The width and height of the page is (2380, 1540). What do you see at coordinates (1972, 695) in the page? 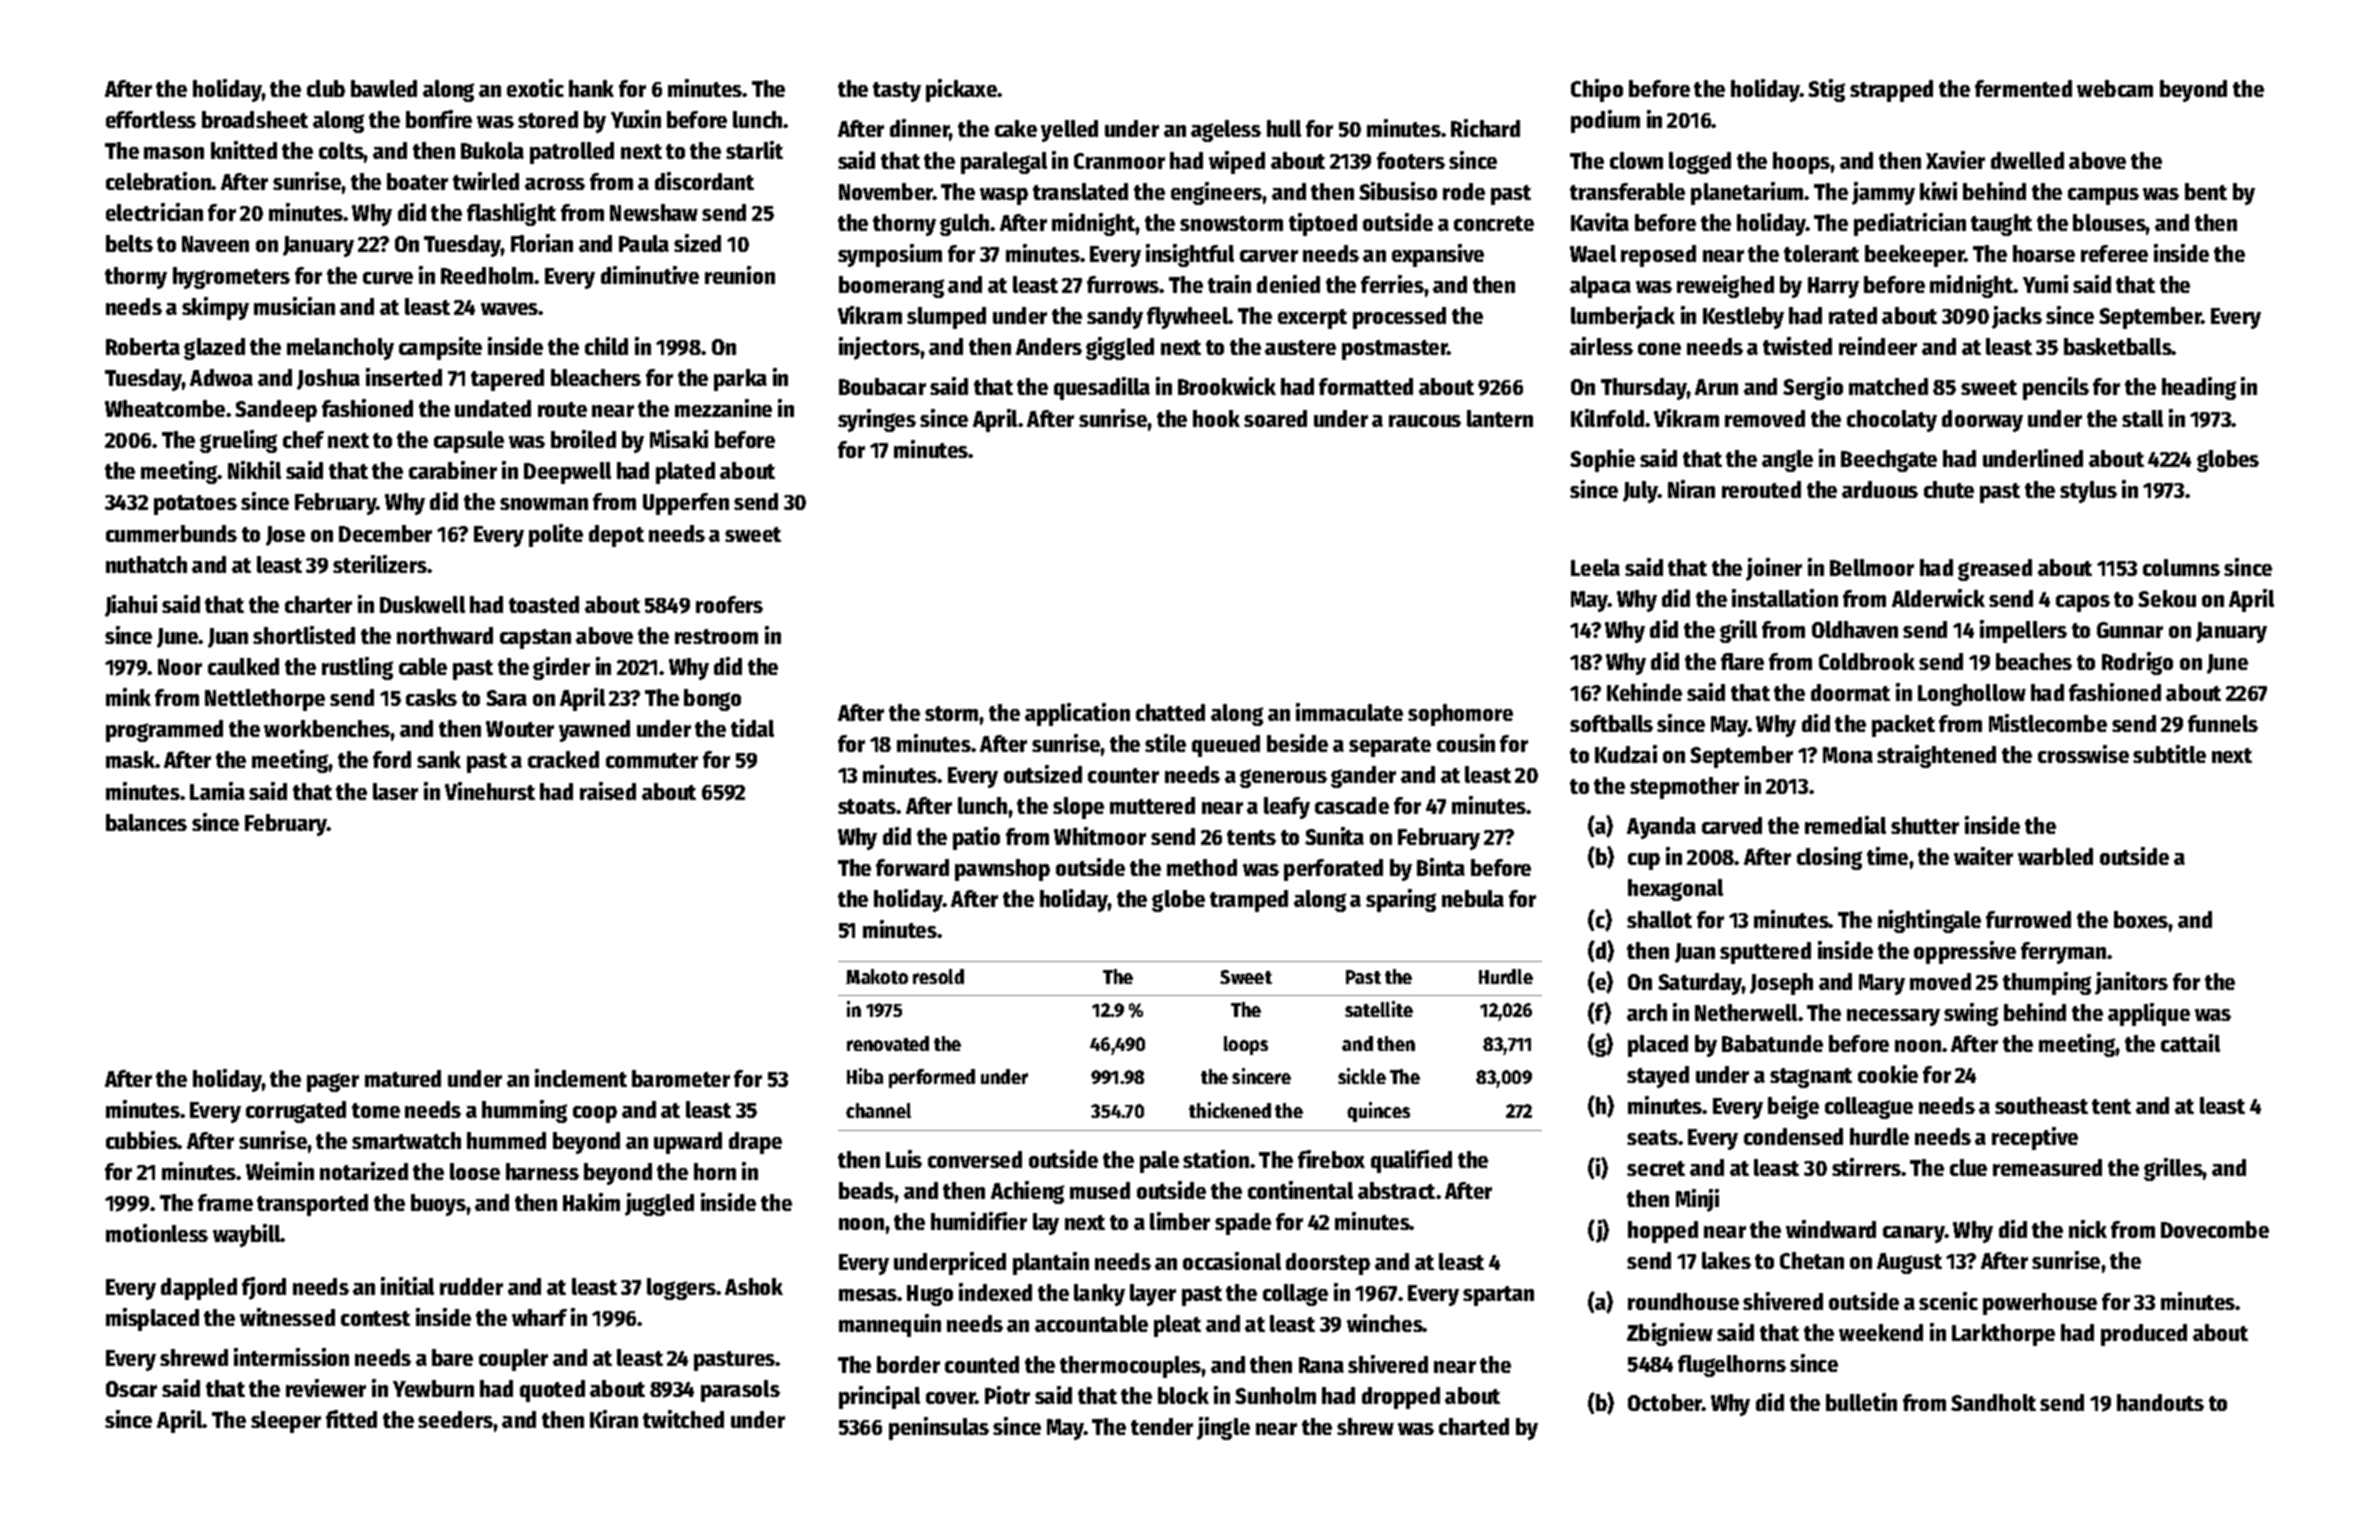
I see `Longhollow` at bounding box center [1972, 695].
